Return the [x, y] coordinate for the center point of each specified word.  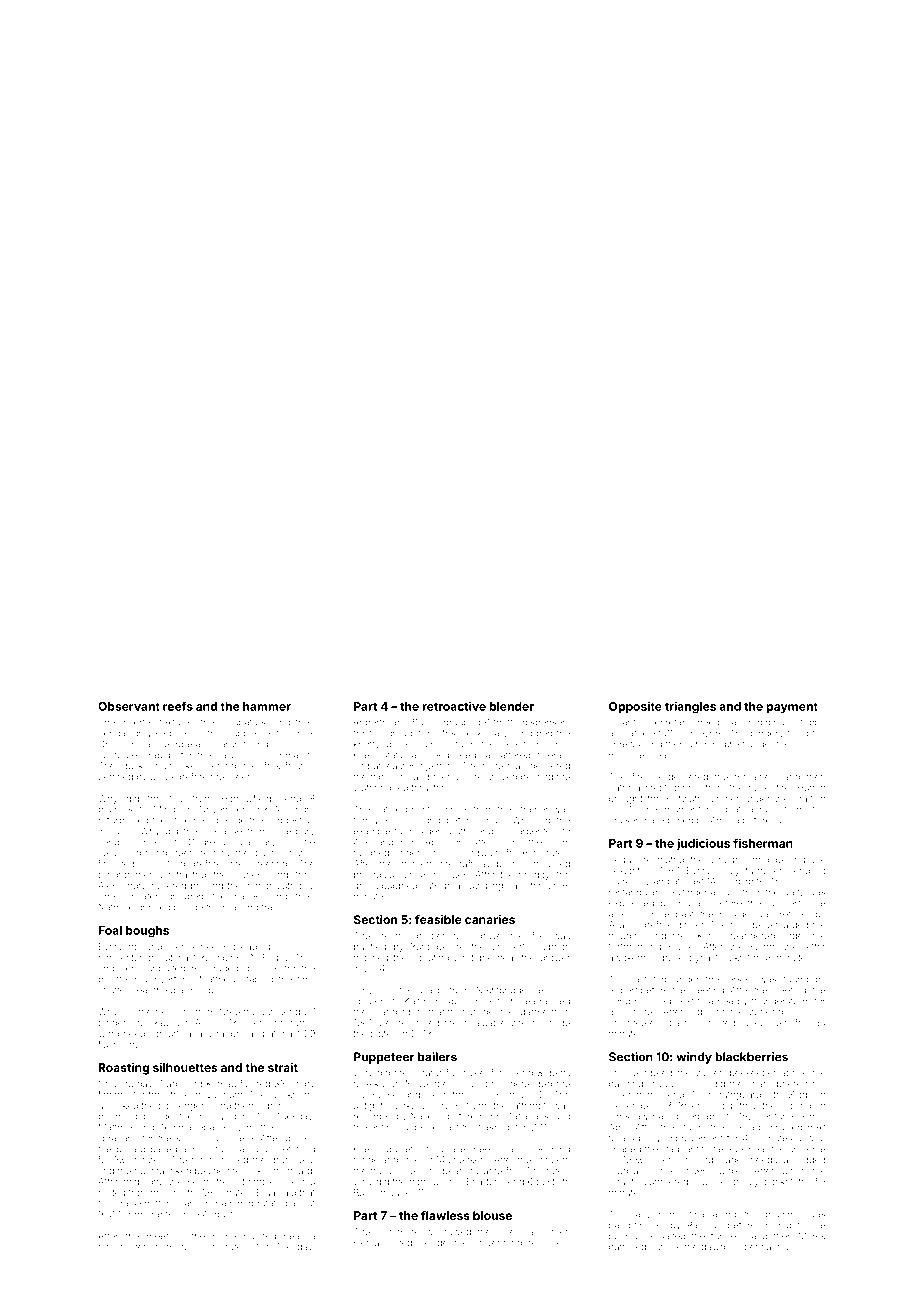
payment [792, 707]
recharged [786, 926]
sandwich [479, 853]
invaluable [484, 1023]
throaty [113, 1247]
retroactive [454, 706]
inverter [137, 722]
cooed [657, 1001]
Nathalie [116, 907]
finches [114, 1094]
